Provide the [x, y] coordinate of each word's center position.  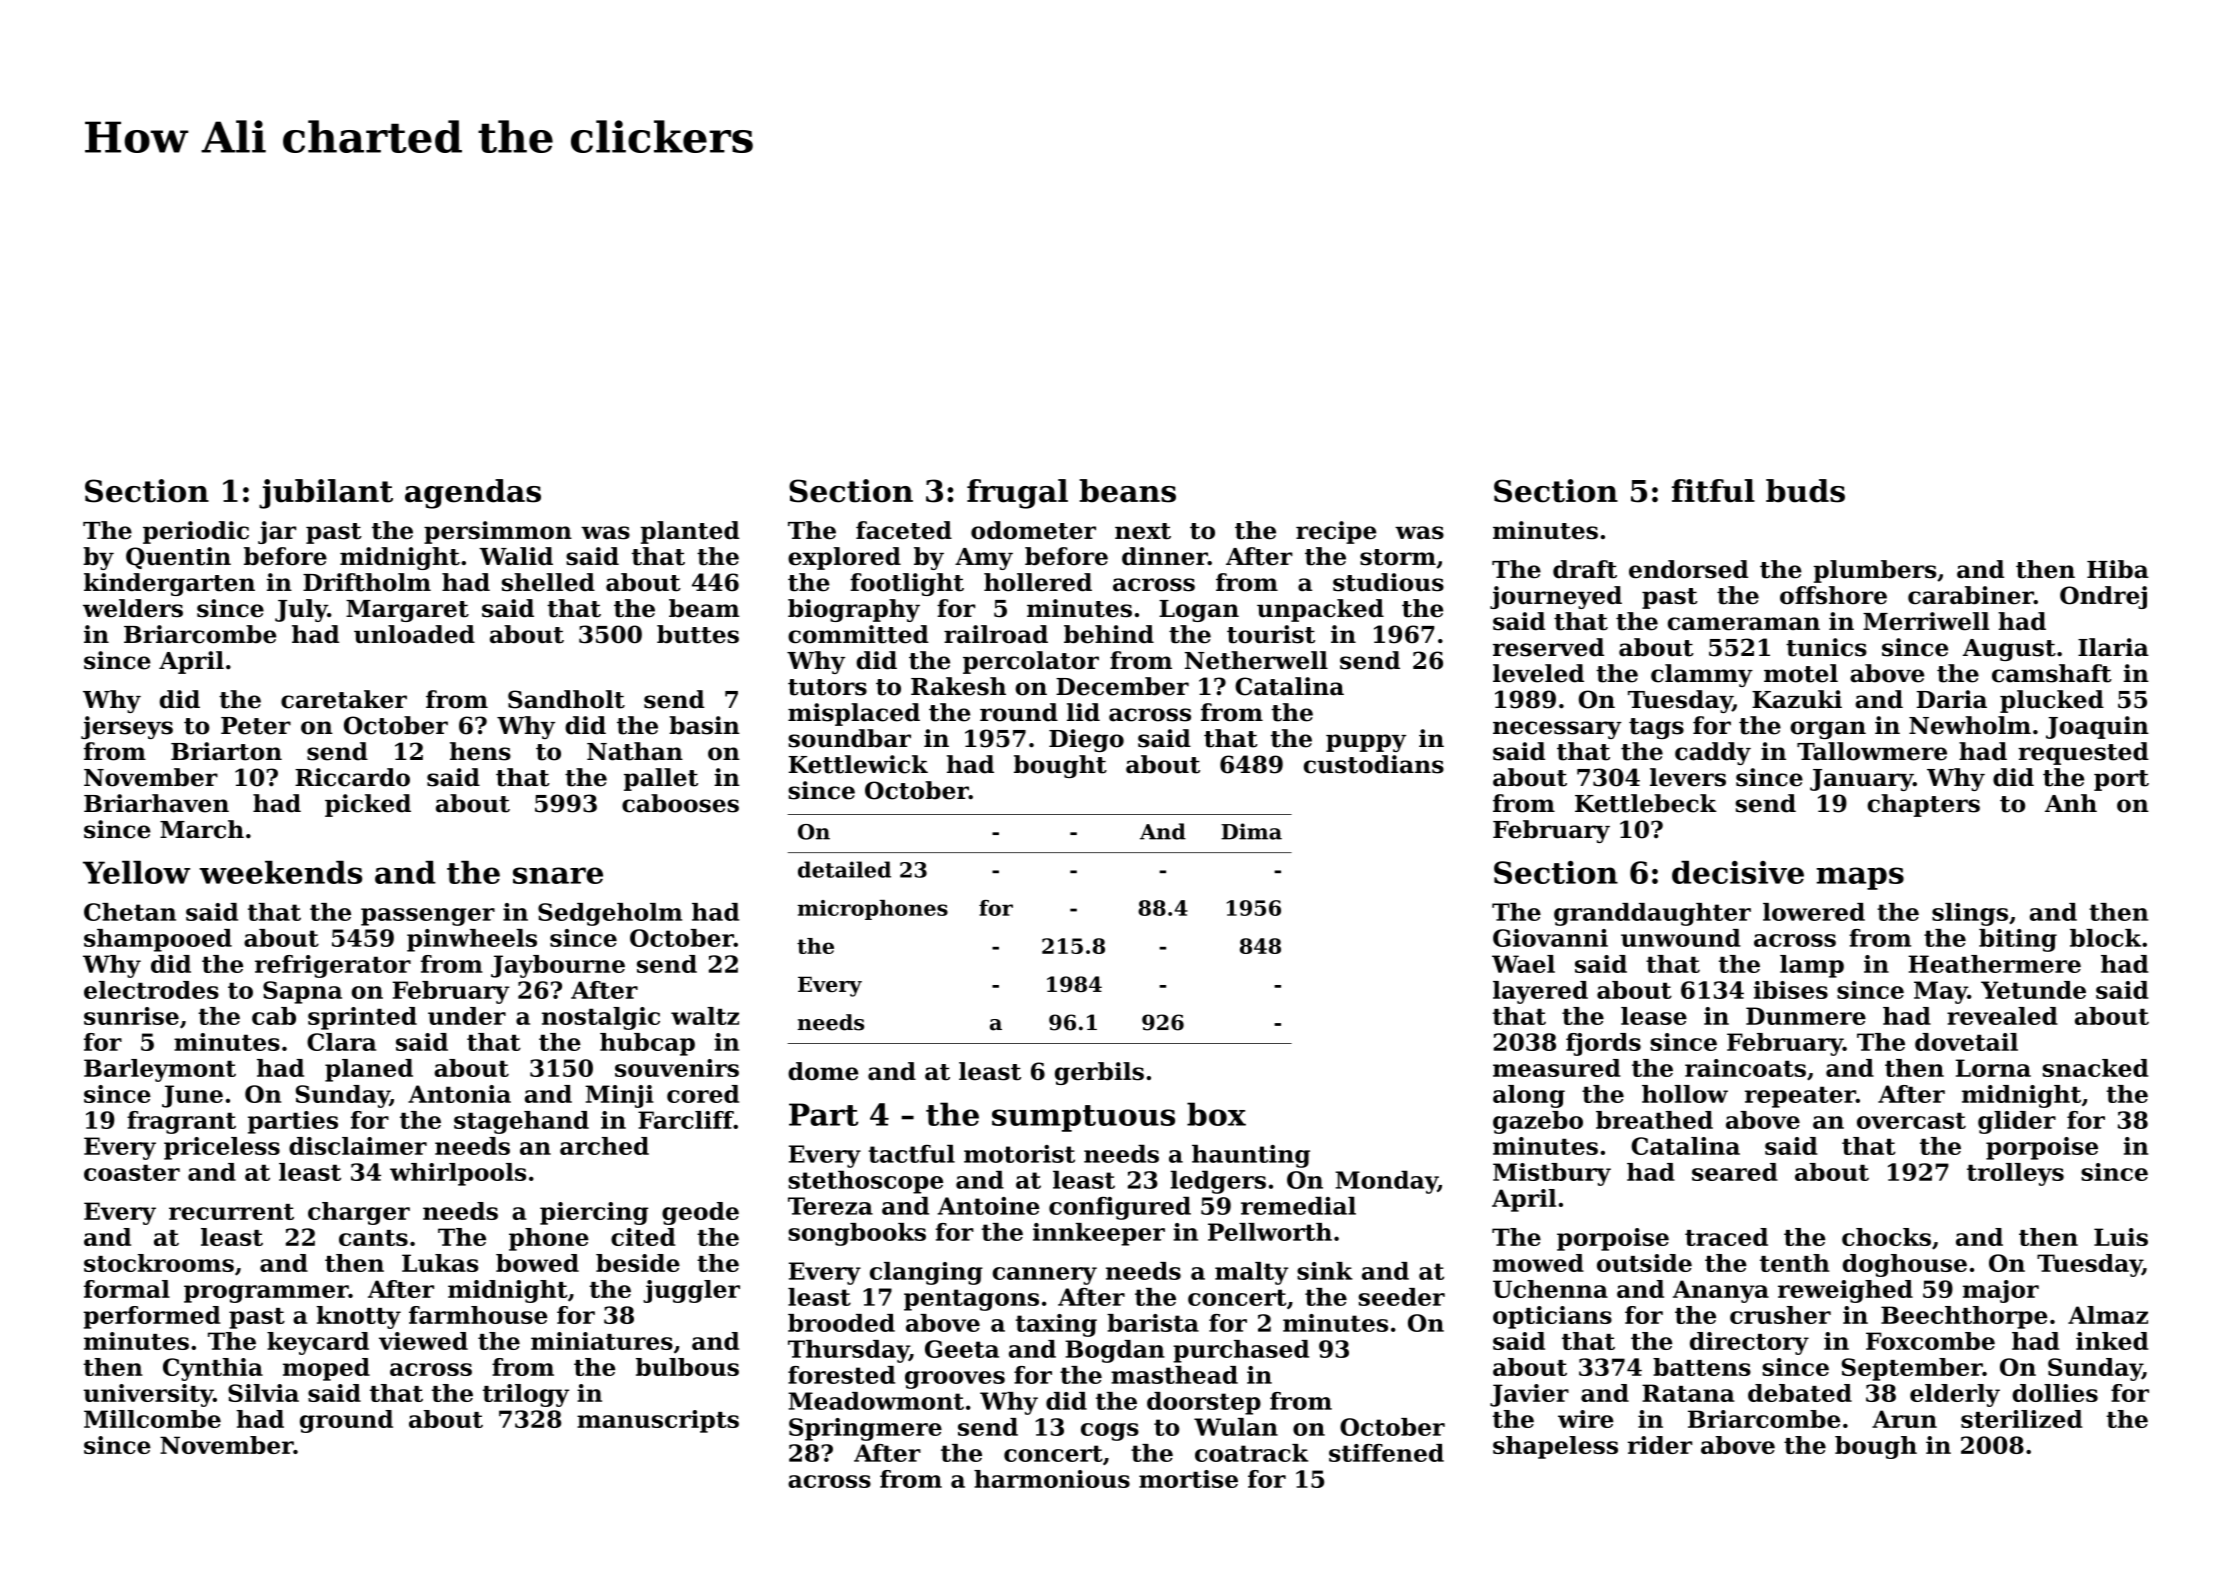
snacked [2095, 1068]
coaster [132, 1172]
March [202, 829]
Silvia [263, 1393]
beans [1128, 491]
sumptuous [1083, 1118]
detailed [844, 869]
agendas [473, 494]
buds [1805, 491]
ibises [1791, 990]
